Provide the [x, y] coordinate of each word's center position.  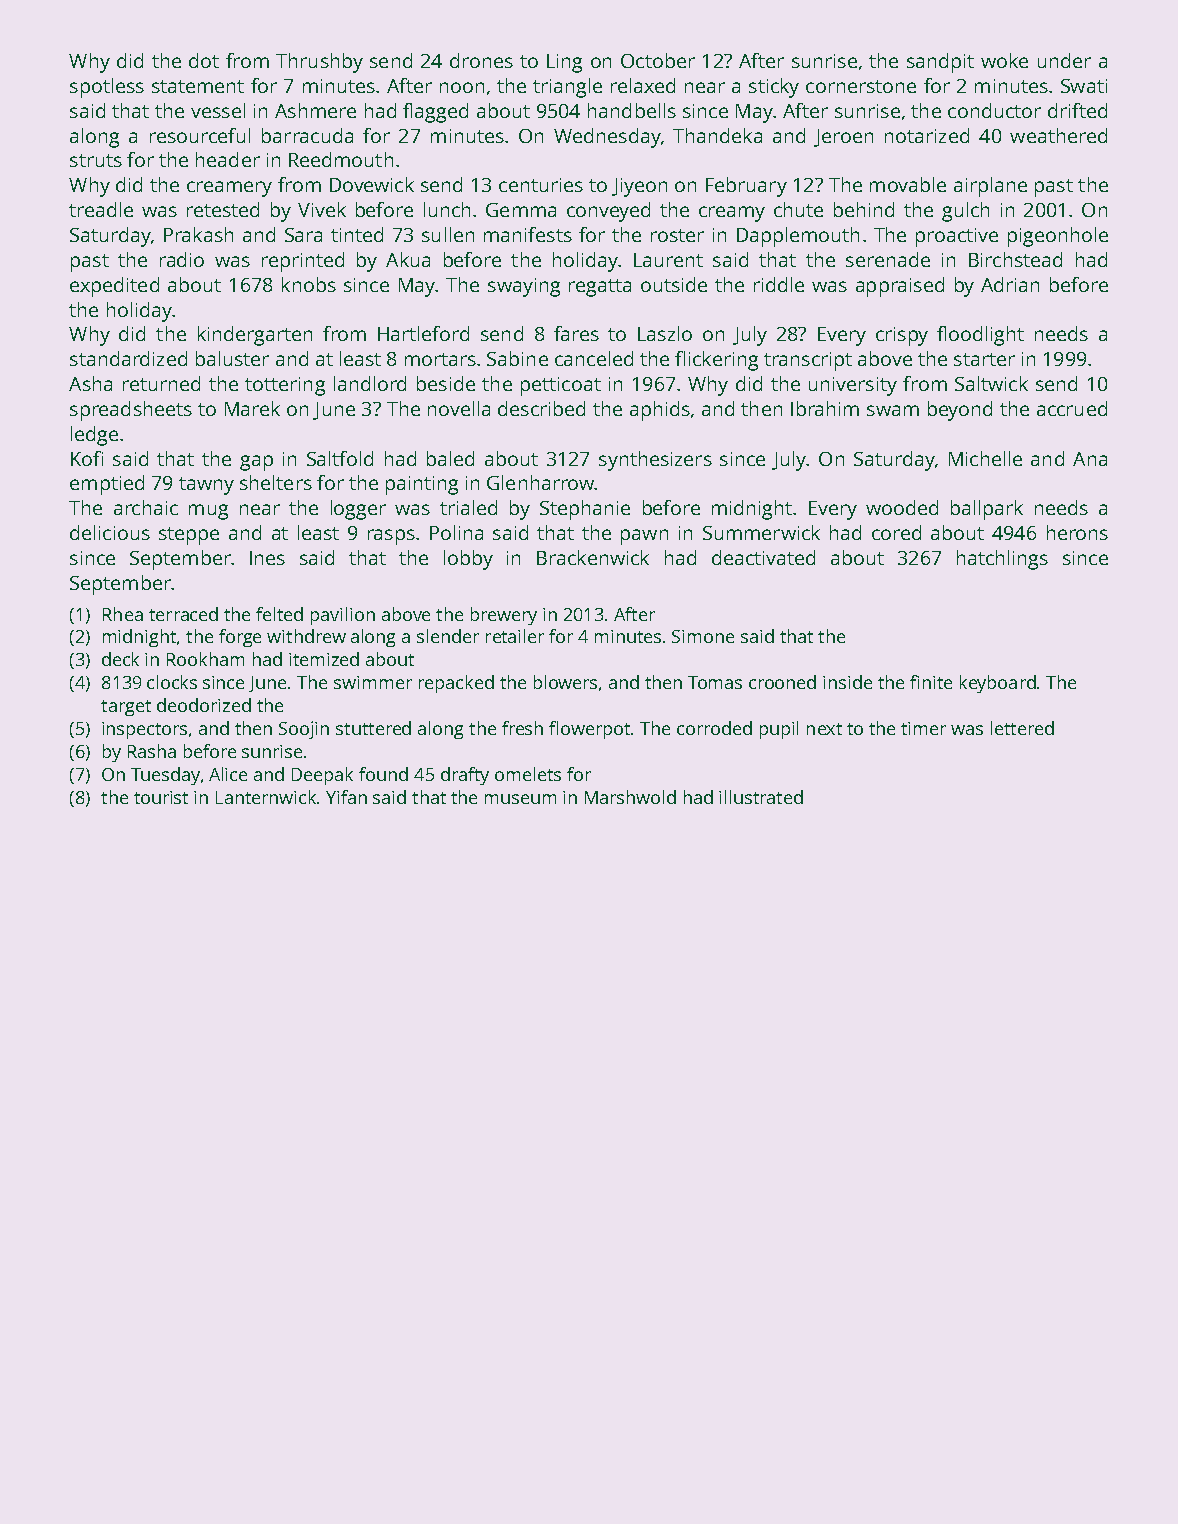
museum [520, 799]
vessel [218, 110]
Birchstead [1015, 259]
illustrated [761, 797]
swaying [524, 287]
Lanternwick [267, 797]
